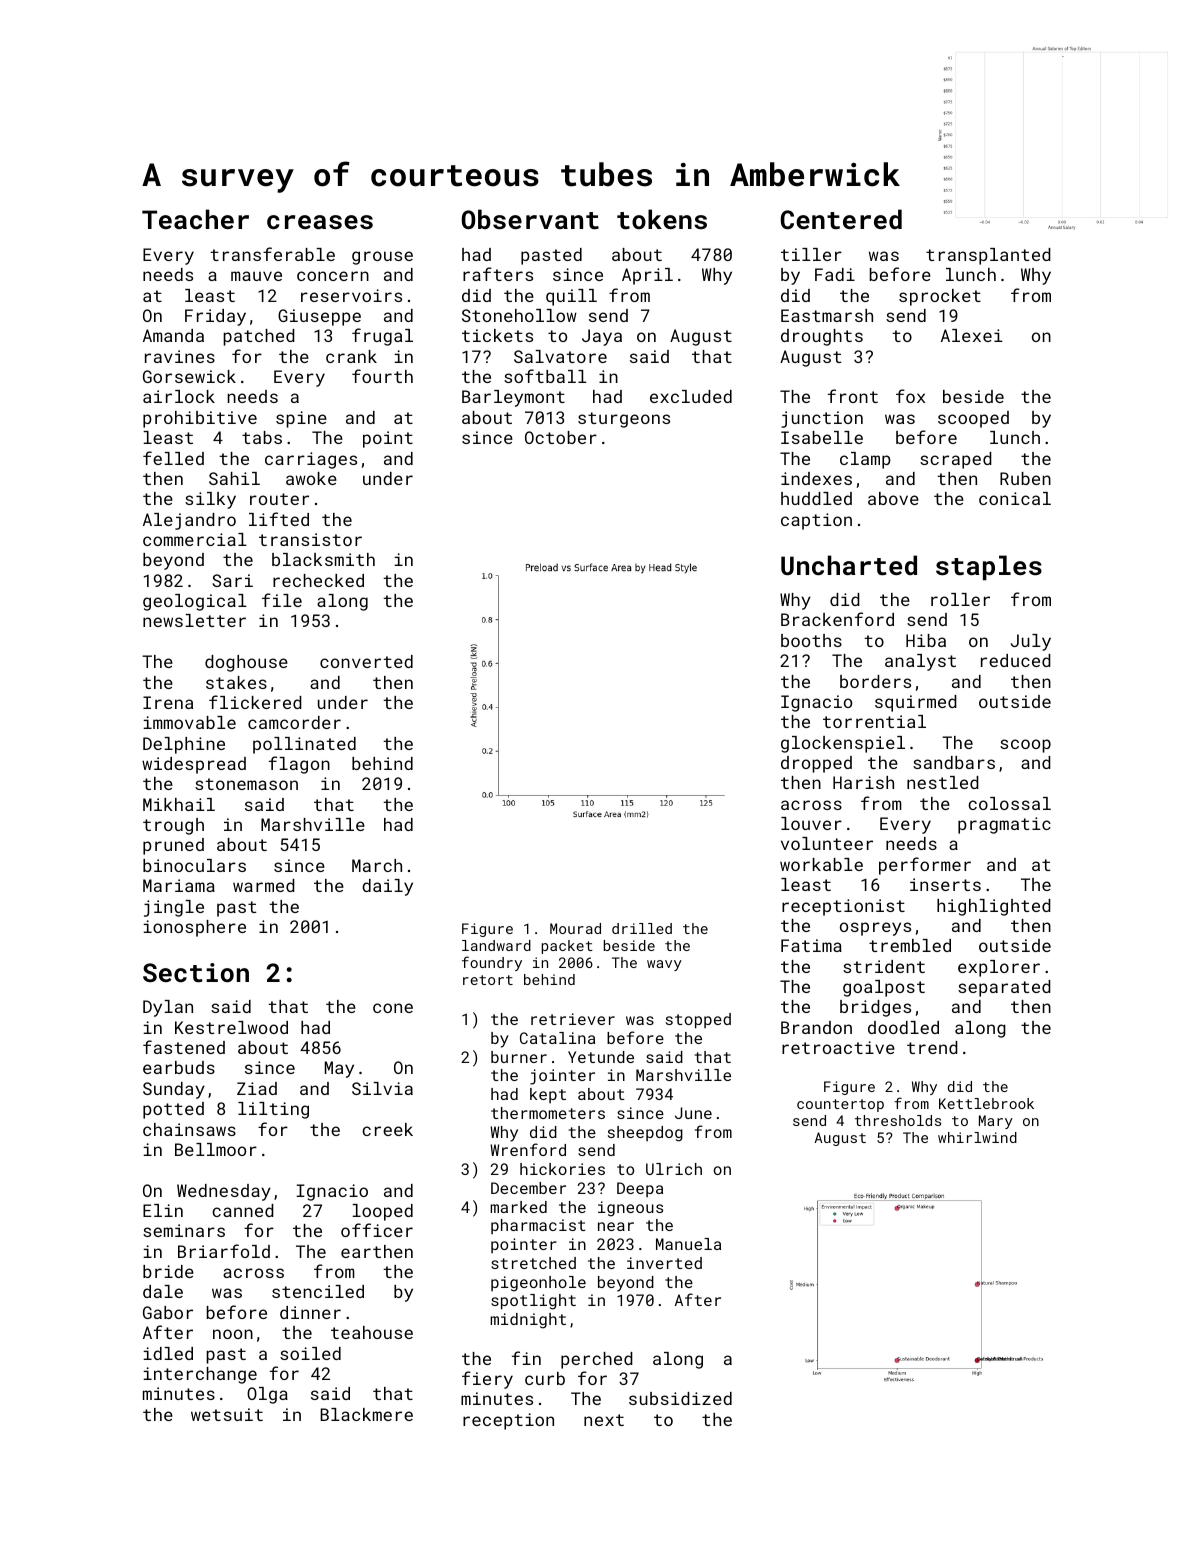  I want to click on nestled, so click(943, 782).
